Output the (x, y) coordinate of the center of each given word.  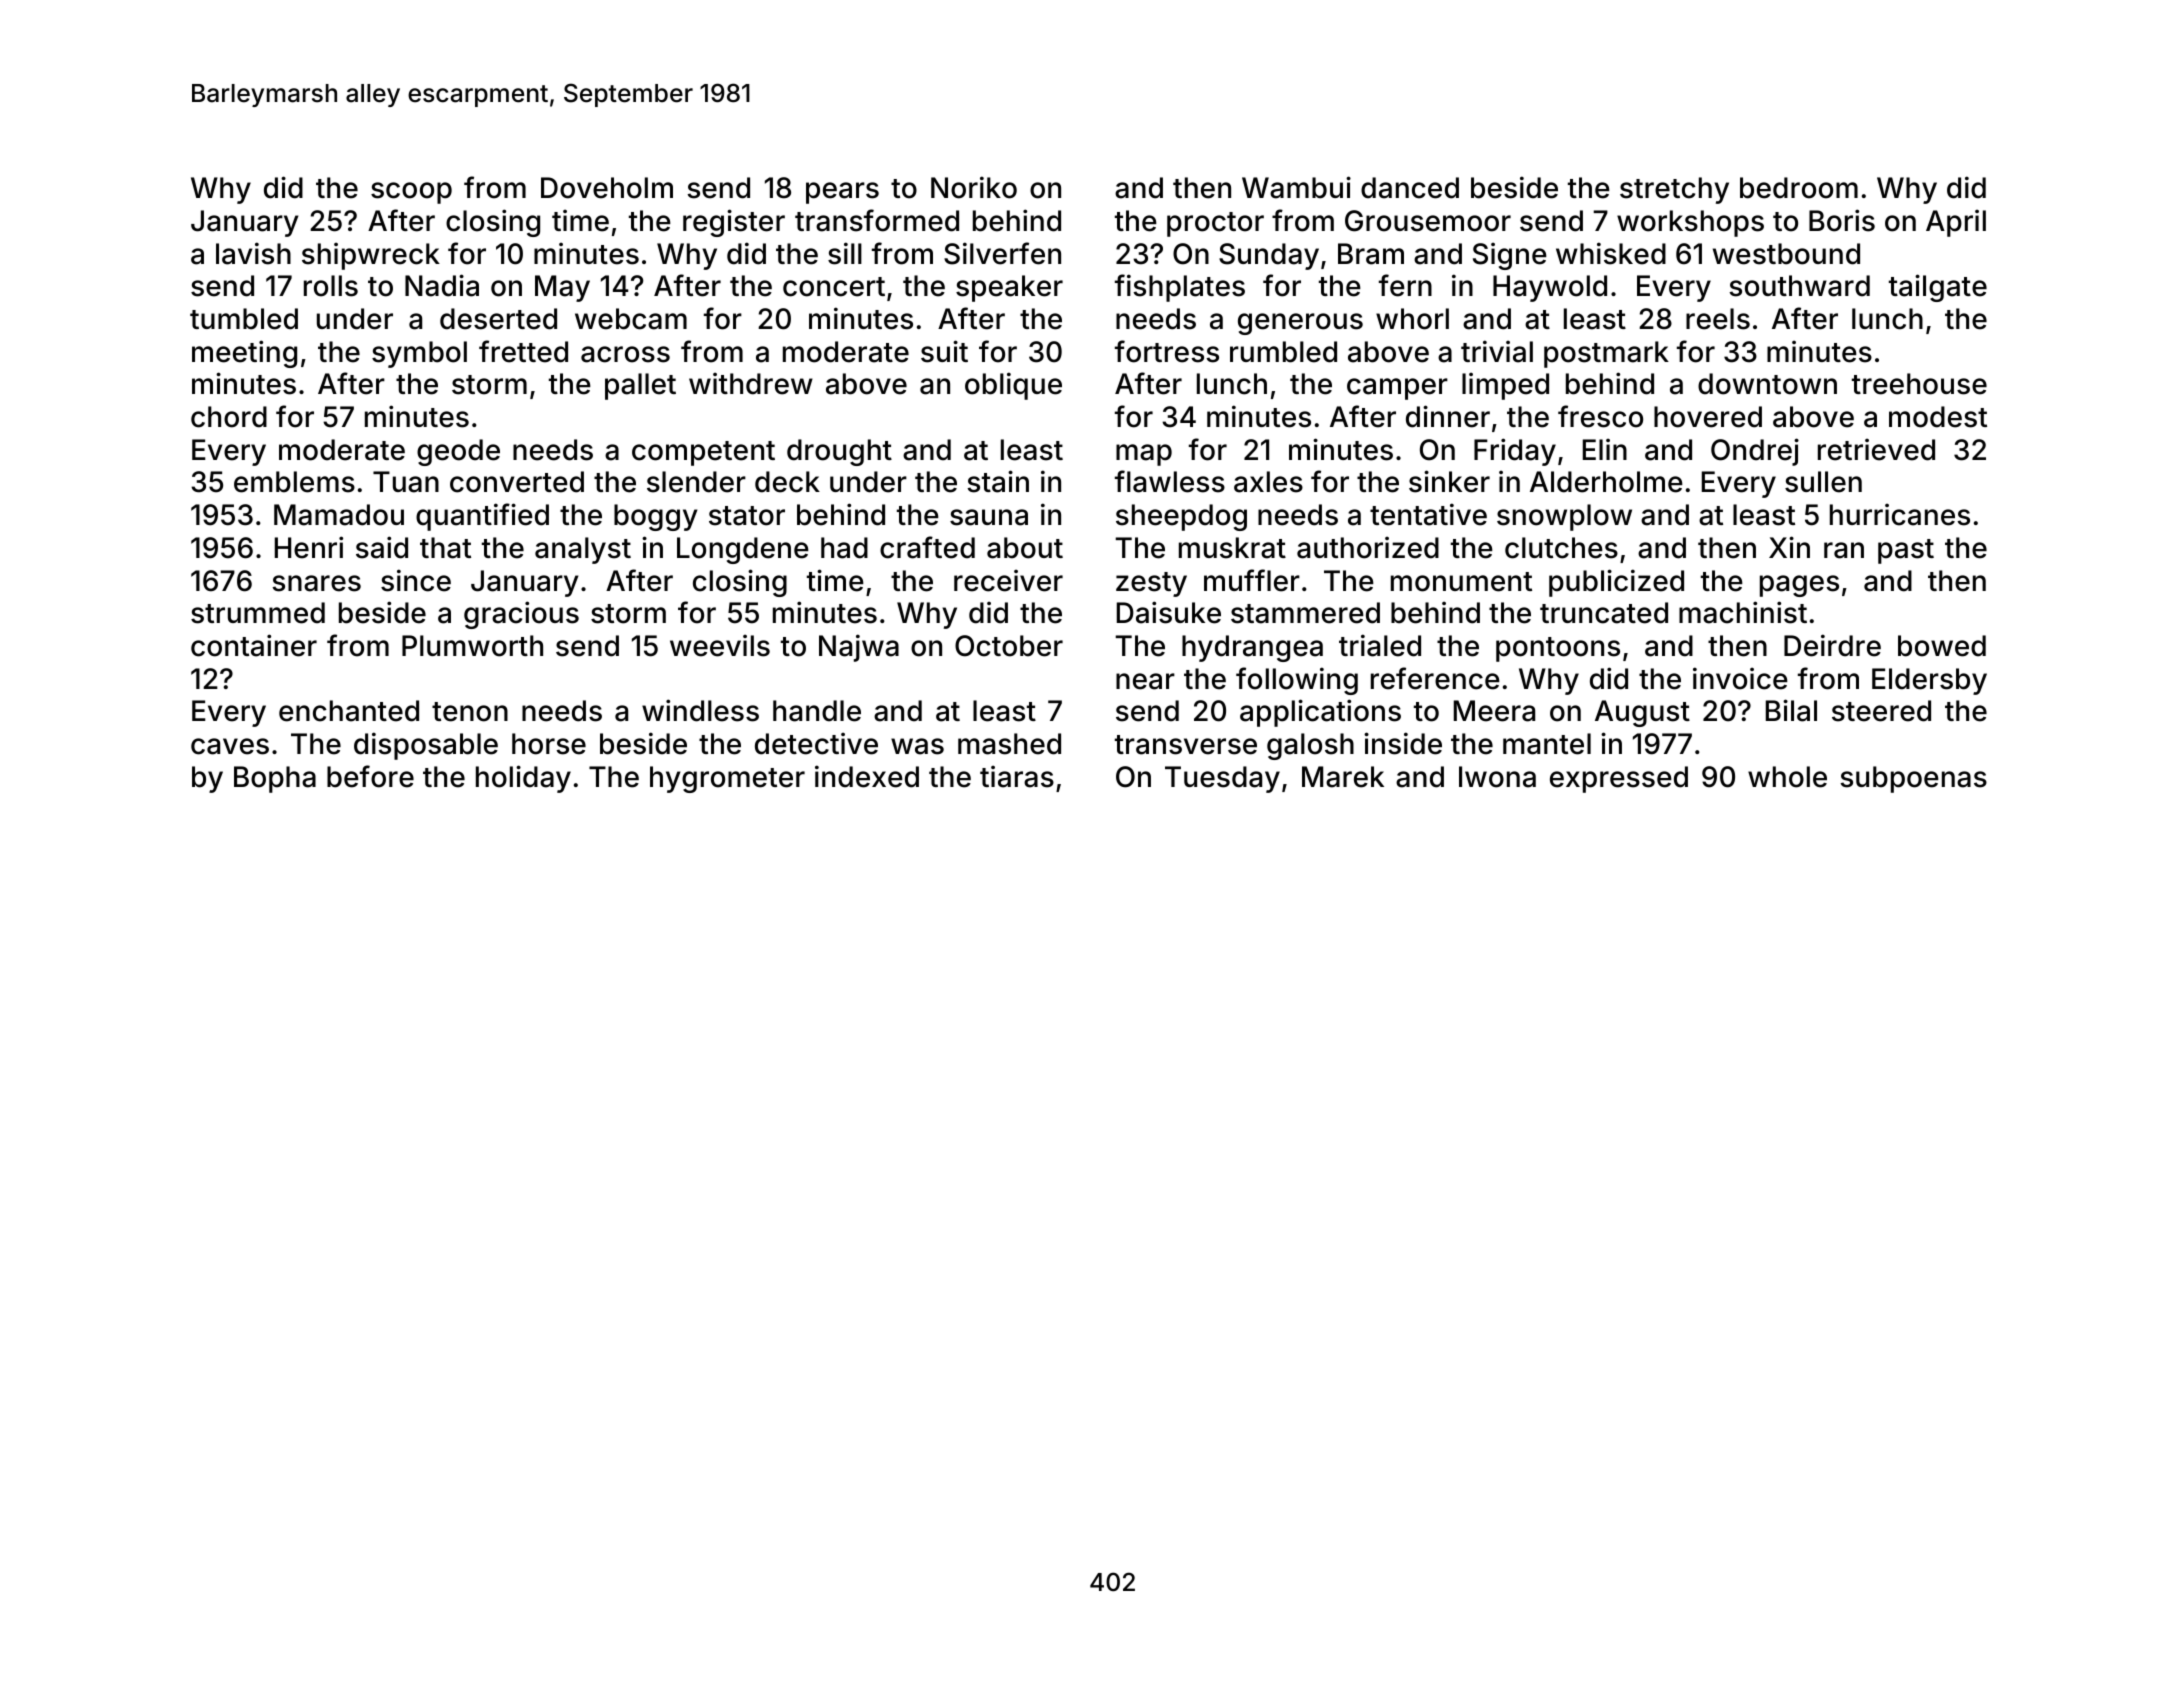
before (370, 776)
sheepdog (1181, 517)
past (1906, 551)
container (254, 645)
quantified (482, 517)
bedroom (1799, 188)
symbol (419, 354)
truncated (1604, 613)
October (1009, 646)
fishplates (1180, 288)
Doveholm (607, 188)
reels (1718, 319)
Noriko (974, 187)
